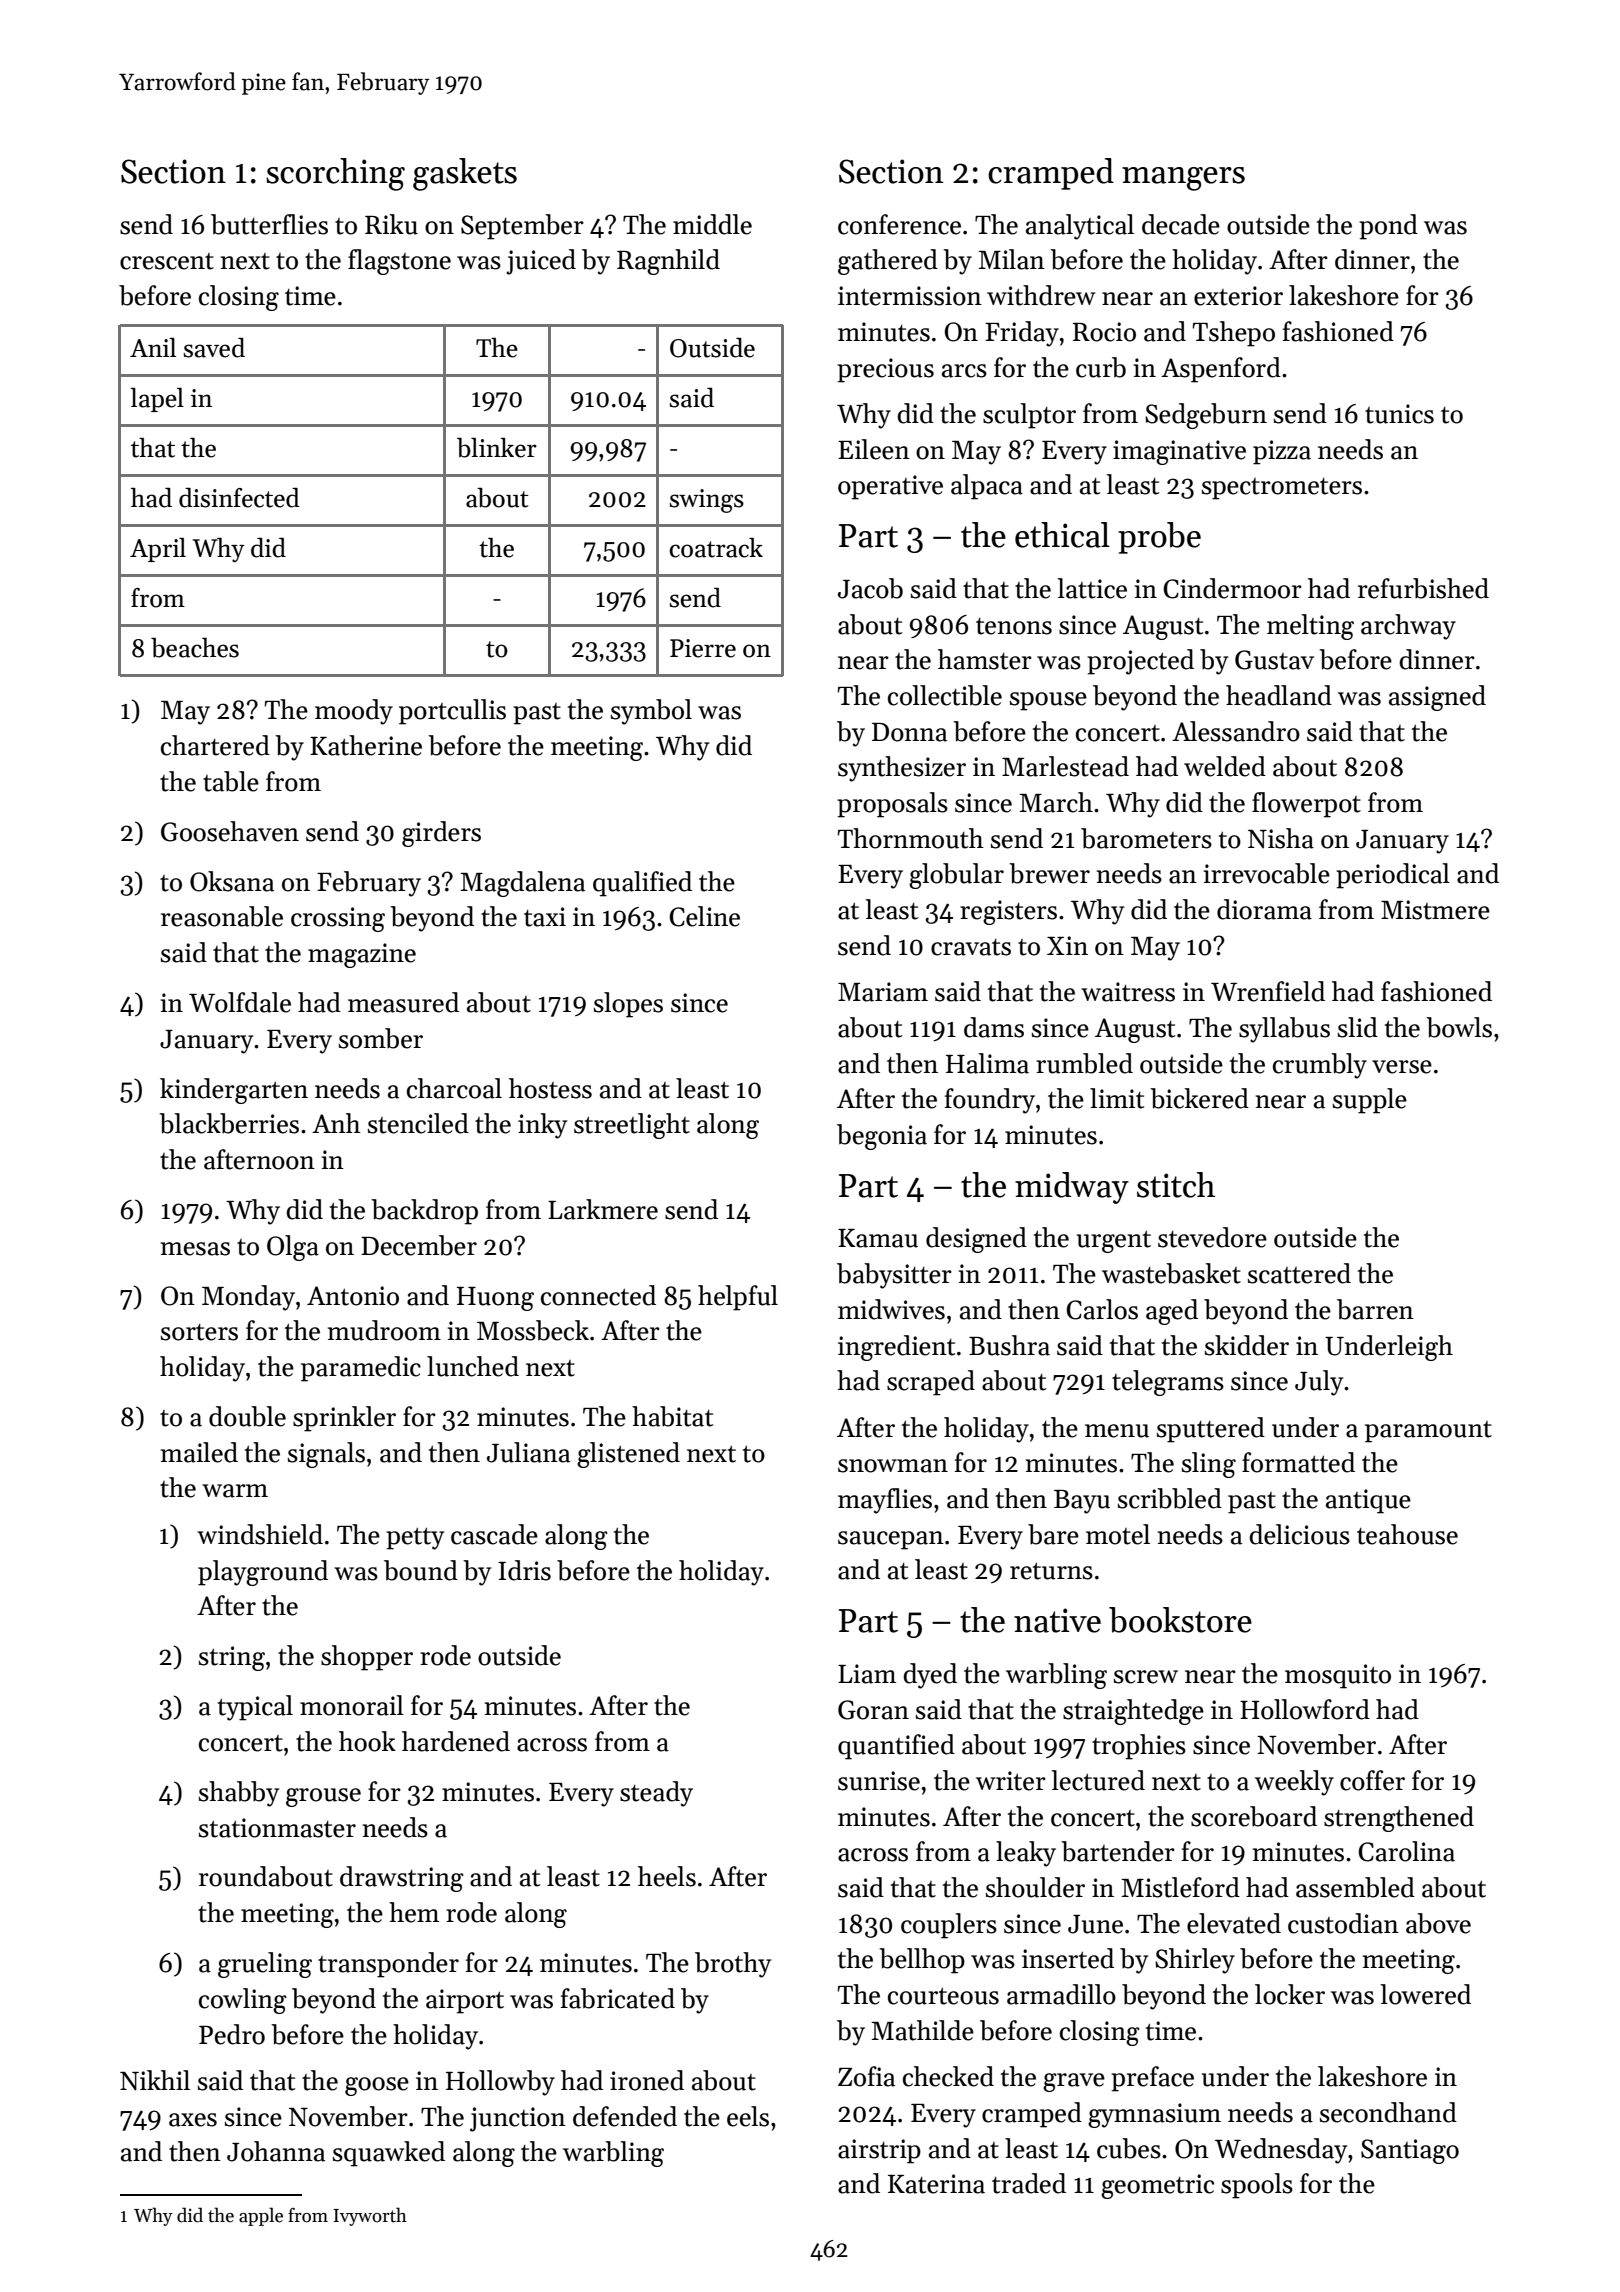  I want to click on playground, so click(263, 1573).
